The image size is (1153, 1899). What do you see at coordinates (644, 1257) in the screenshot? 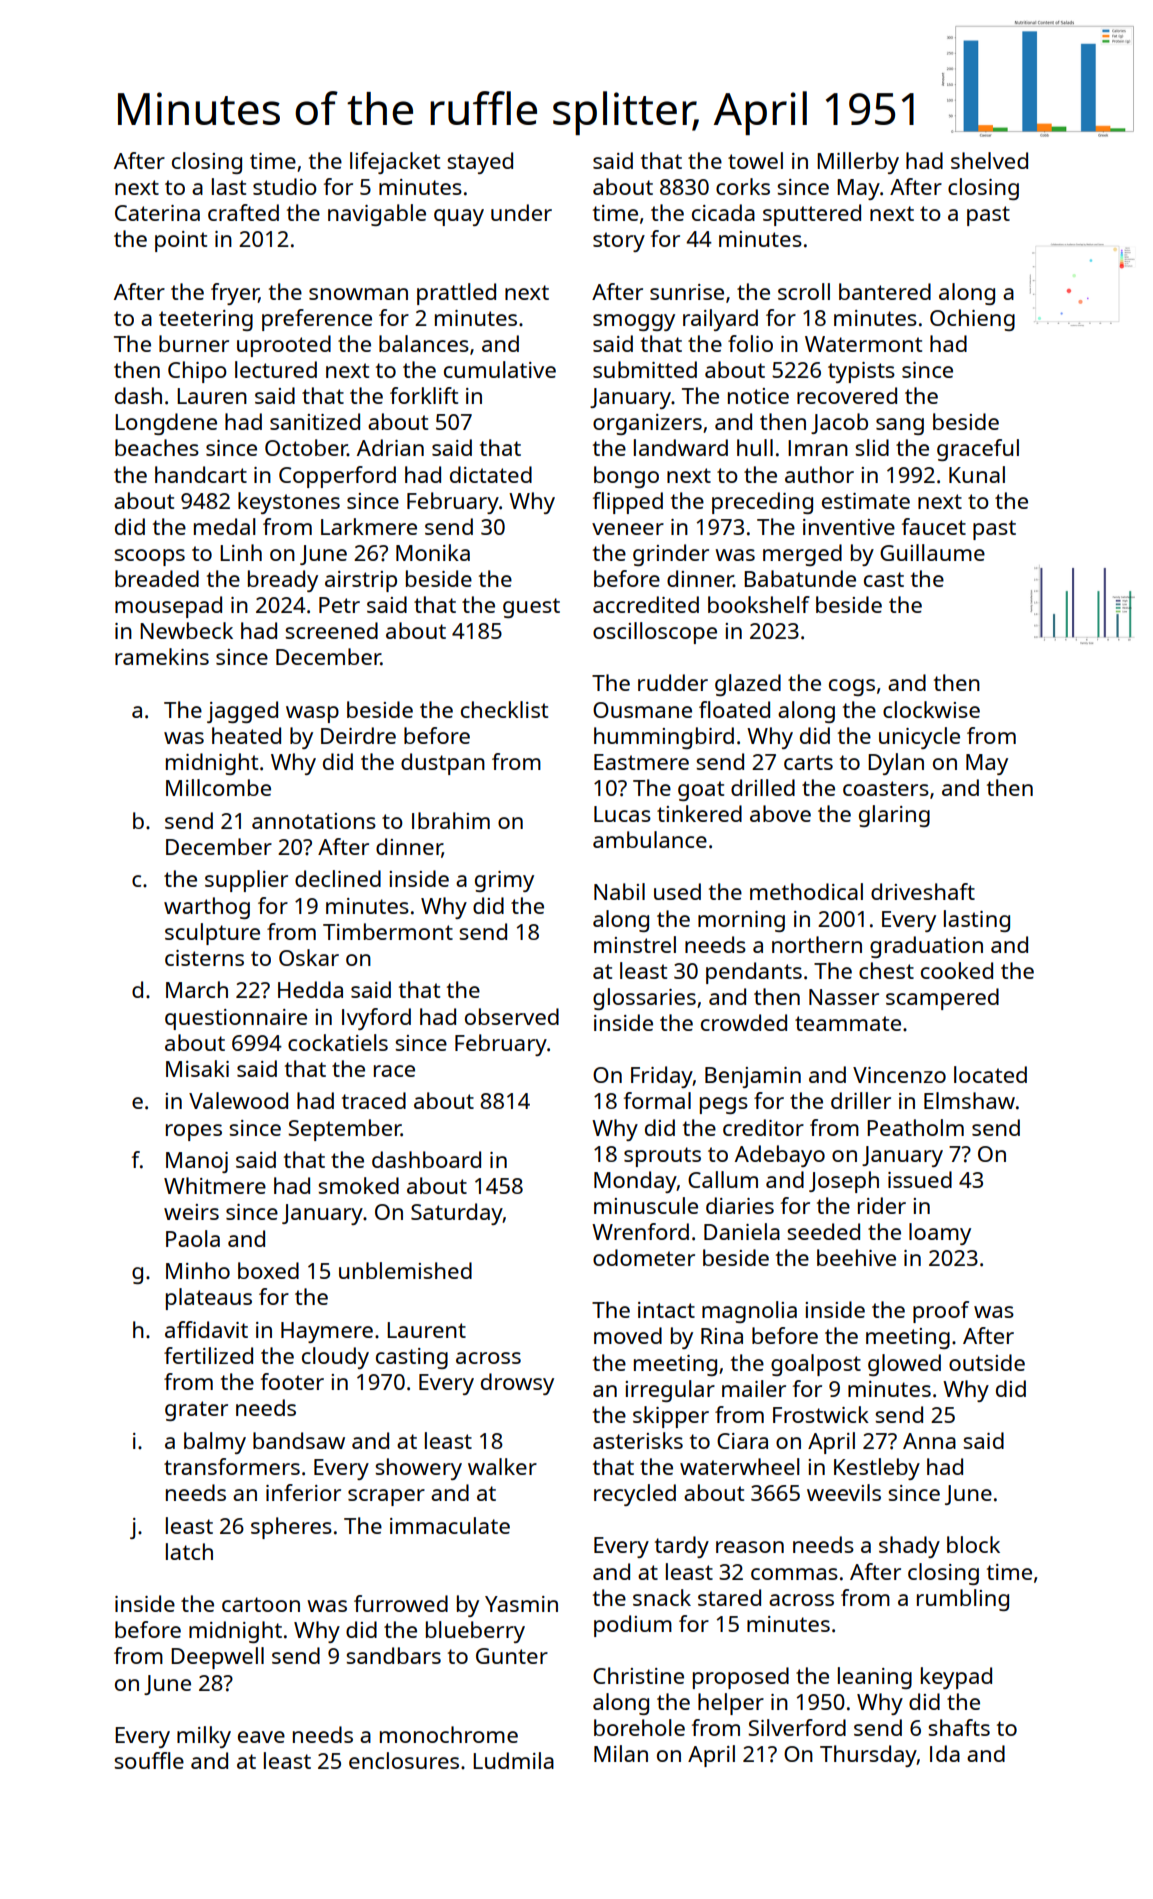
I see `odometer` at bounding box center [644, 1257].
